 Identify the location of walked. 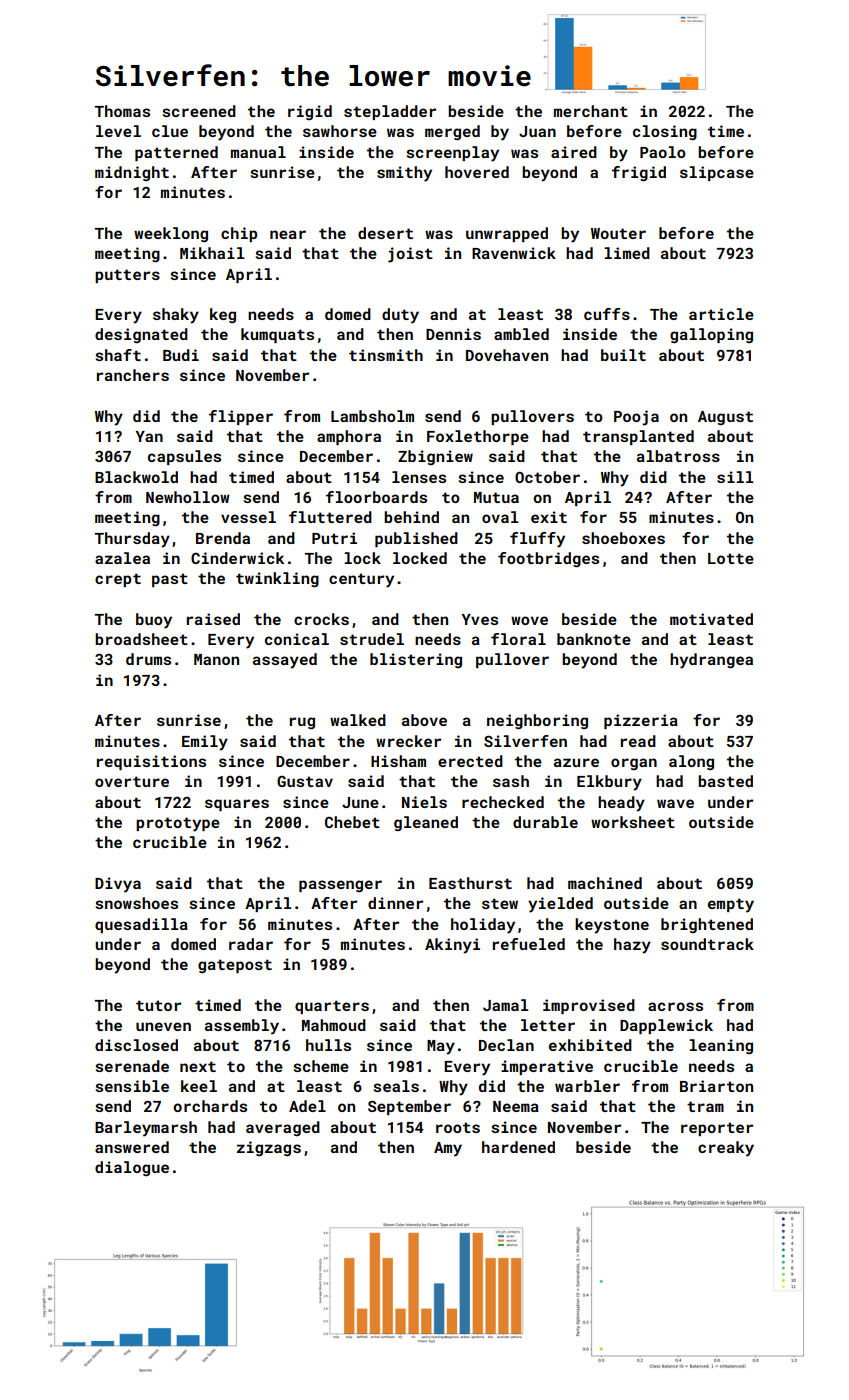
(358, 720).
